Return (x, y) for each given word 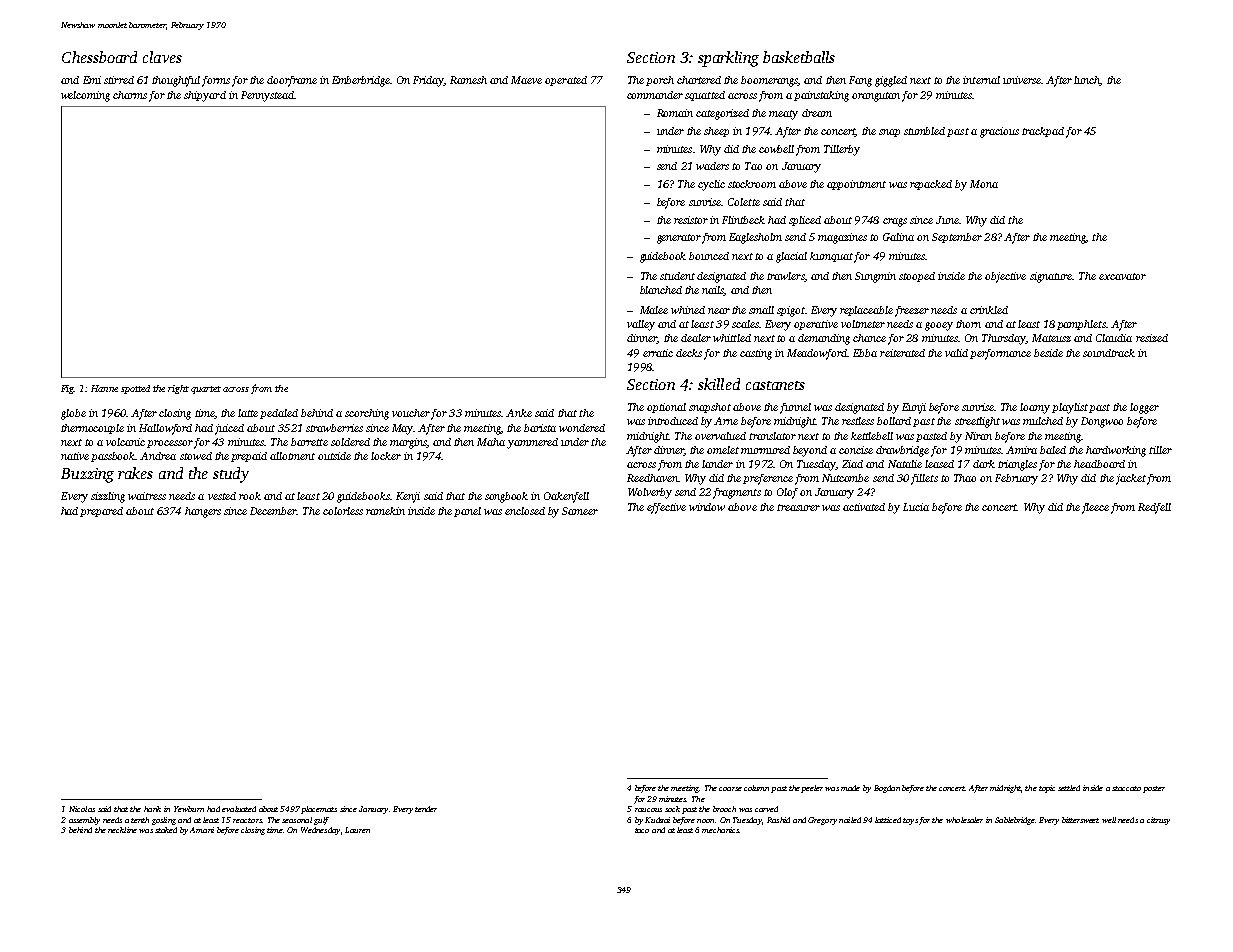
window (707, 507)
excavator (1122, 276)
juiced (229, 429)
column (756, 788)
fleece (1095, 508)
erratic (658, 353)
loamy (1035, 408)
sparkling (728, 59)
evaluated (239, 809)
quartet (206, 390)
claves (162, 57)
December (273, 511)
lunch (1087, 81)
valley (641, 325)
